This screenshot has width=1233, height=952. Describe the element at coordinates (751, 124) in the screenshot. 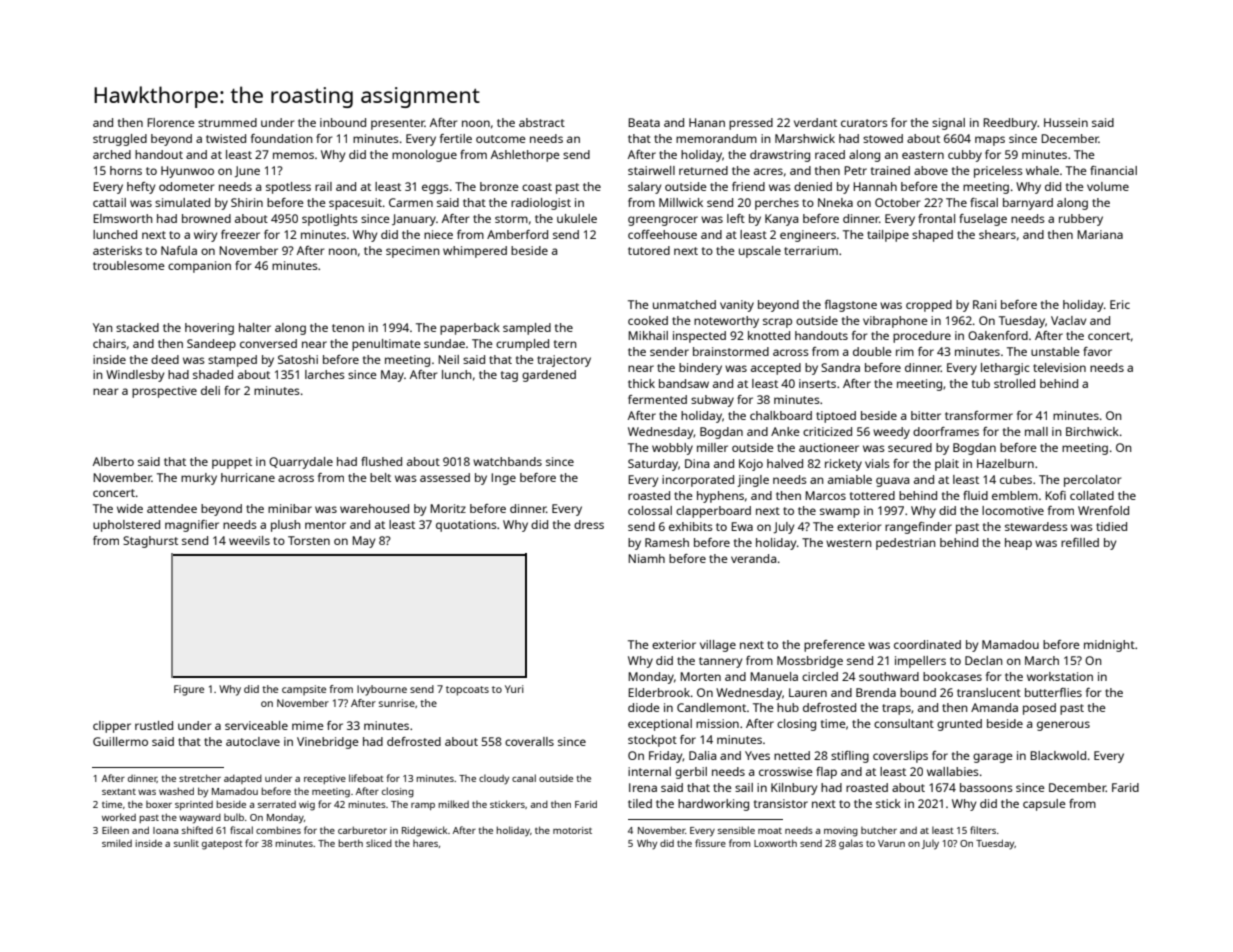

I see `pressed` at that location.
